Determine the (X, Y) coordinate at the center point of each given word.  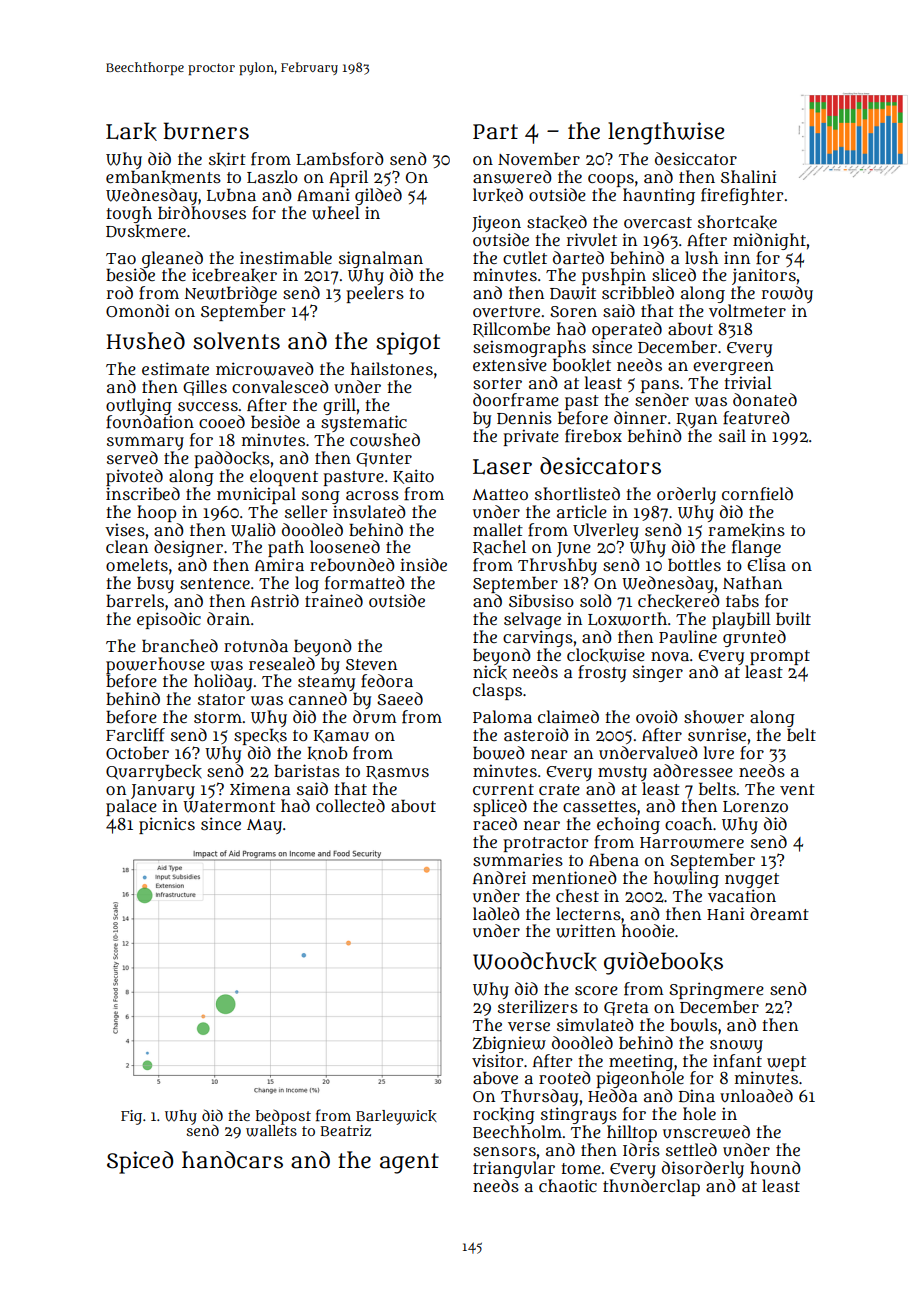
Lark (131, 131)
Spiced (140, 1162)
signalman (381, 259)
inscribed (143, 493)
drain (228, 618)
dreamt (779, 913)
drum (375, 717)
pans (660, 386)
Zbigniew (509, 1044)
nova (670, 656)
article (582, 511)
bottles (694, 564)
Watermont (229, 807)
